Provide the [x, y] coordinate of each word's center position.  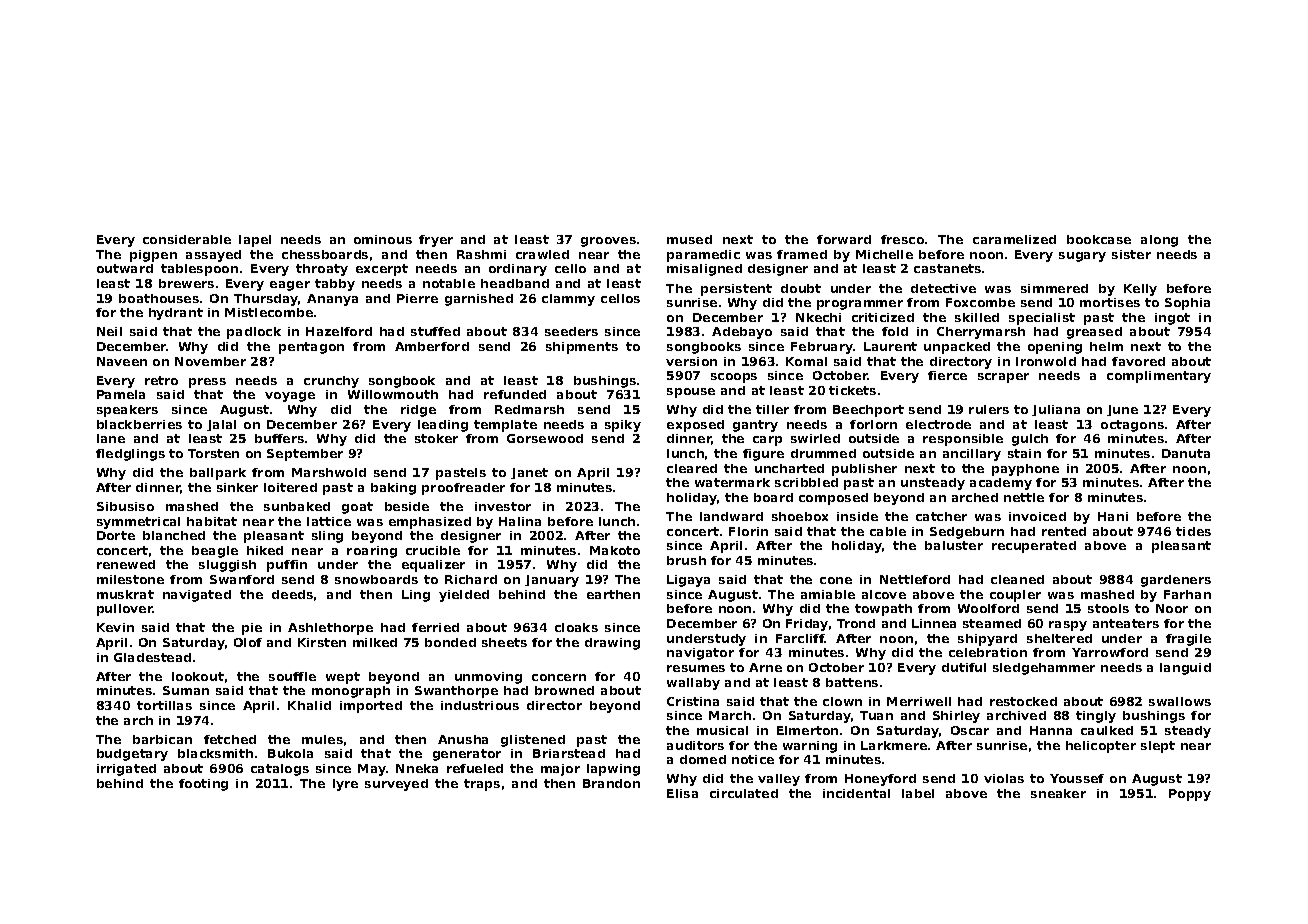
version [691, 361]
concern [559, 677]
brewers [186, 283]
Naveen [122, 361]
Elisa [682, 793]
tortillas [164, 705]
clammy [568, 300]
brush [686, 560]
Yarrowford [1110, 652]
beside [407, 506]
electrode [938, 424]
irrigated [126, 770]
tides [1193, 531]
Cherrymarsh [981, 333]
